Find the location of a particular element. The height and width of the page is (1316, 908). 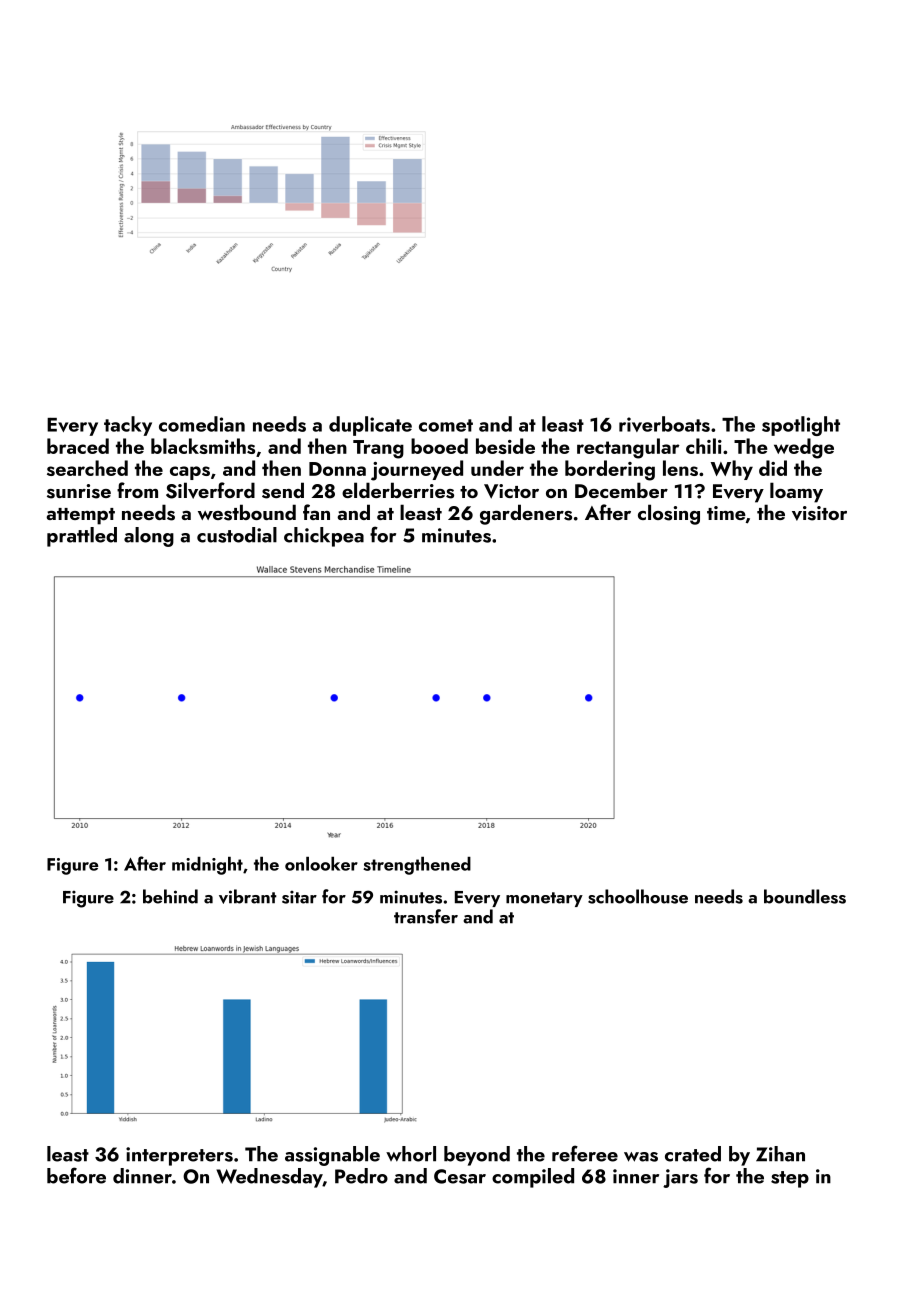

monetary is located at coordinates (544, 899).
